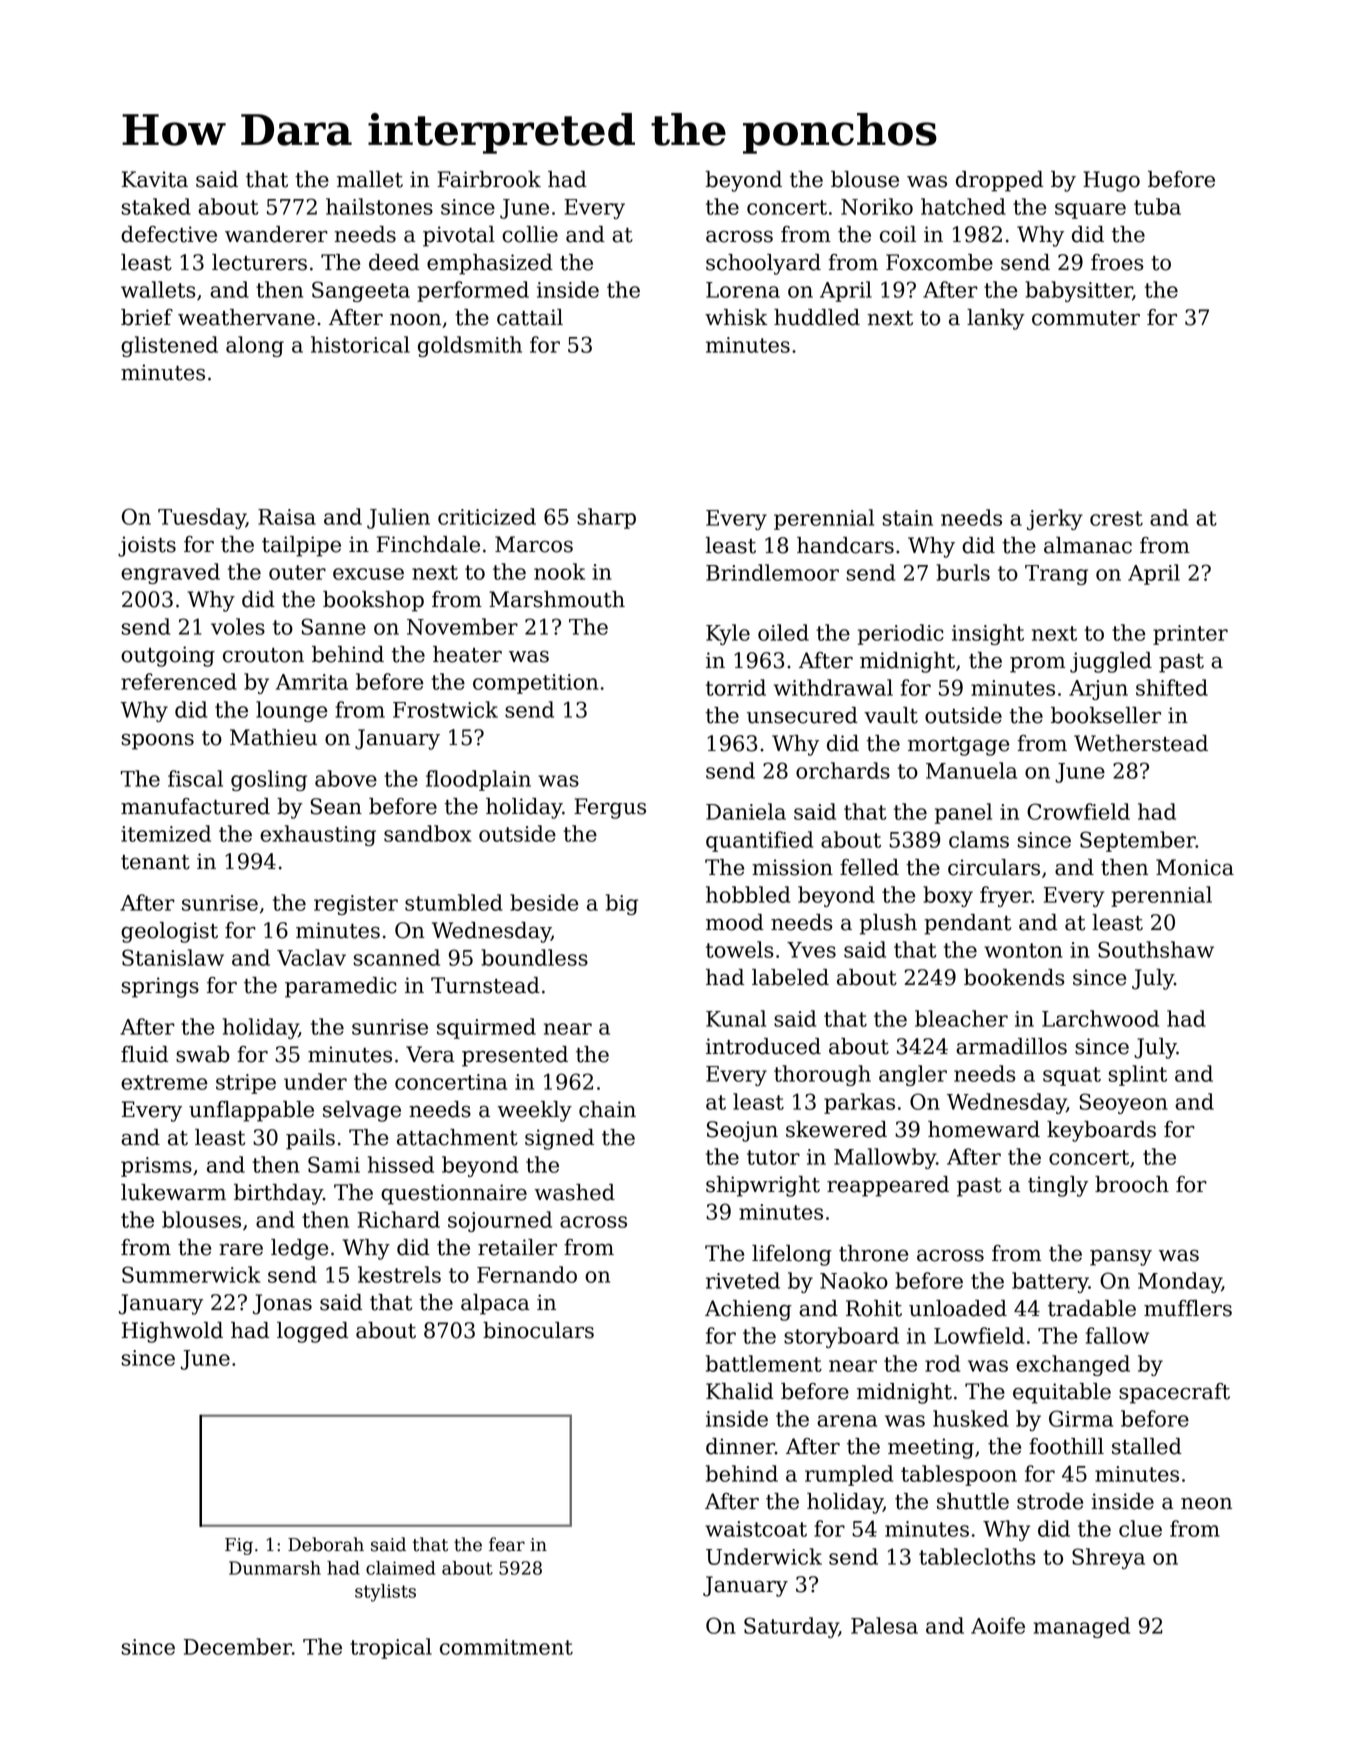 This screenshot has width=1356, height=1755. I want to click on lanky, so click(996, 319).
